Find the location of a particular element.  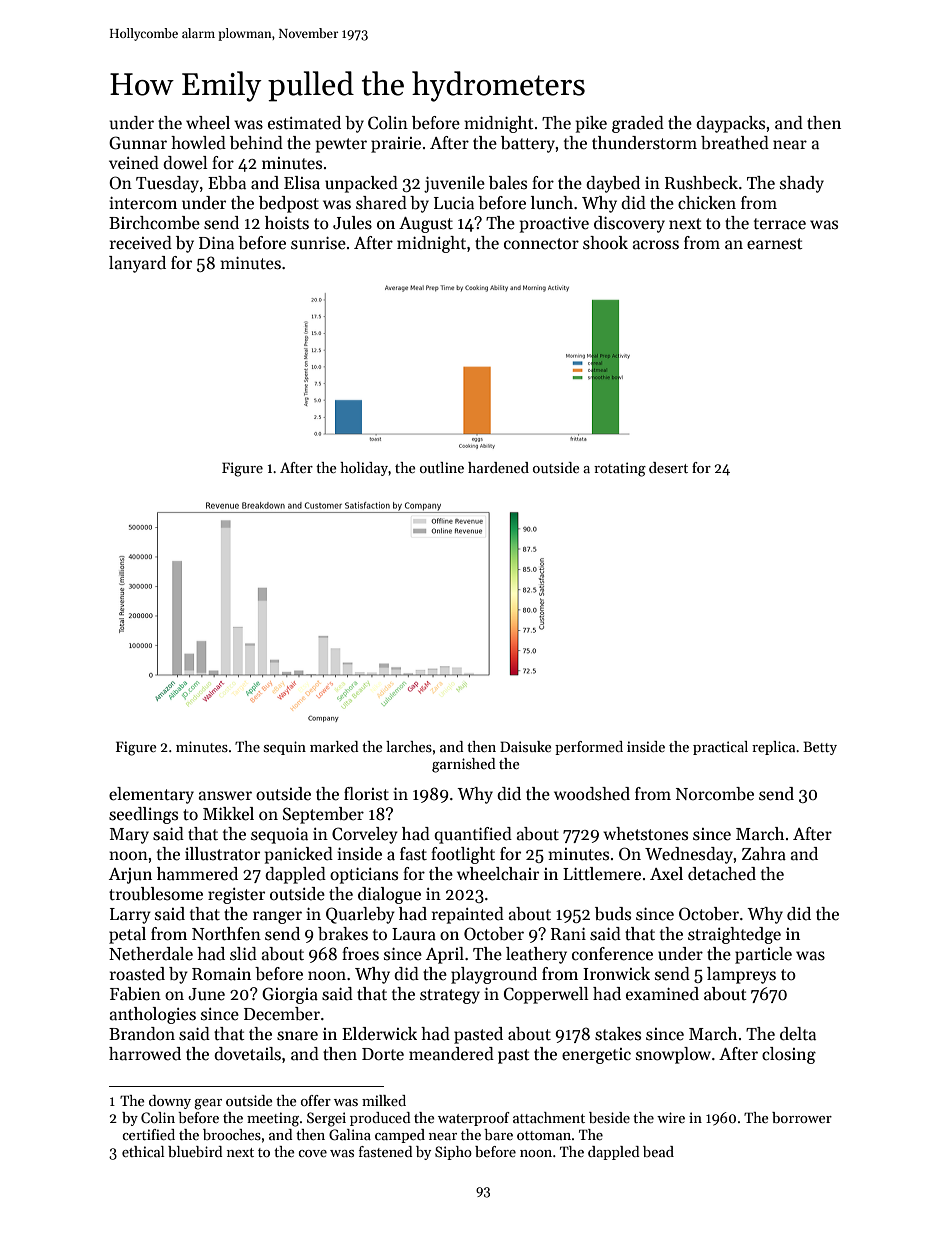

outline is located at coordinates (442, 467).
